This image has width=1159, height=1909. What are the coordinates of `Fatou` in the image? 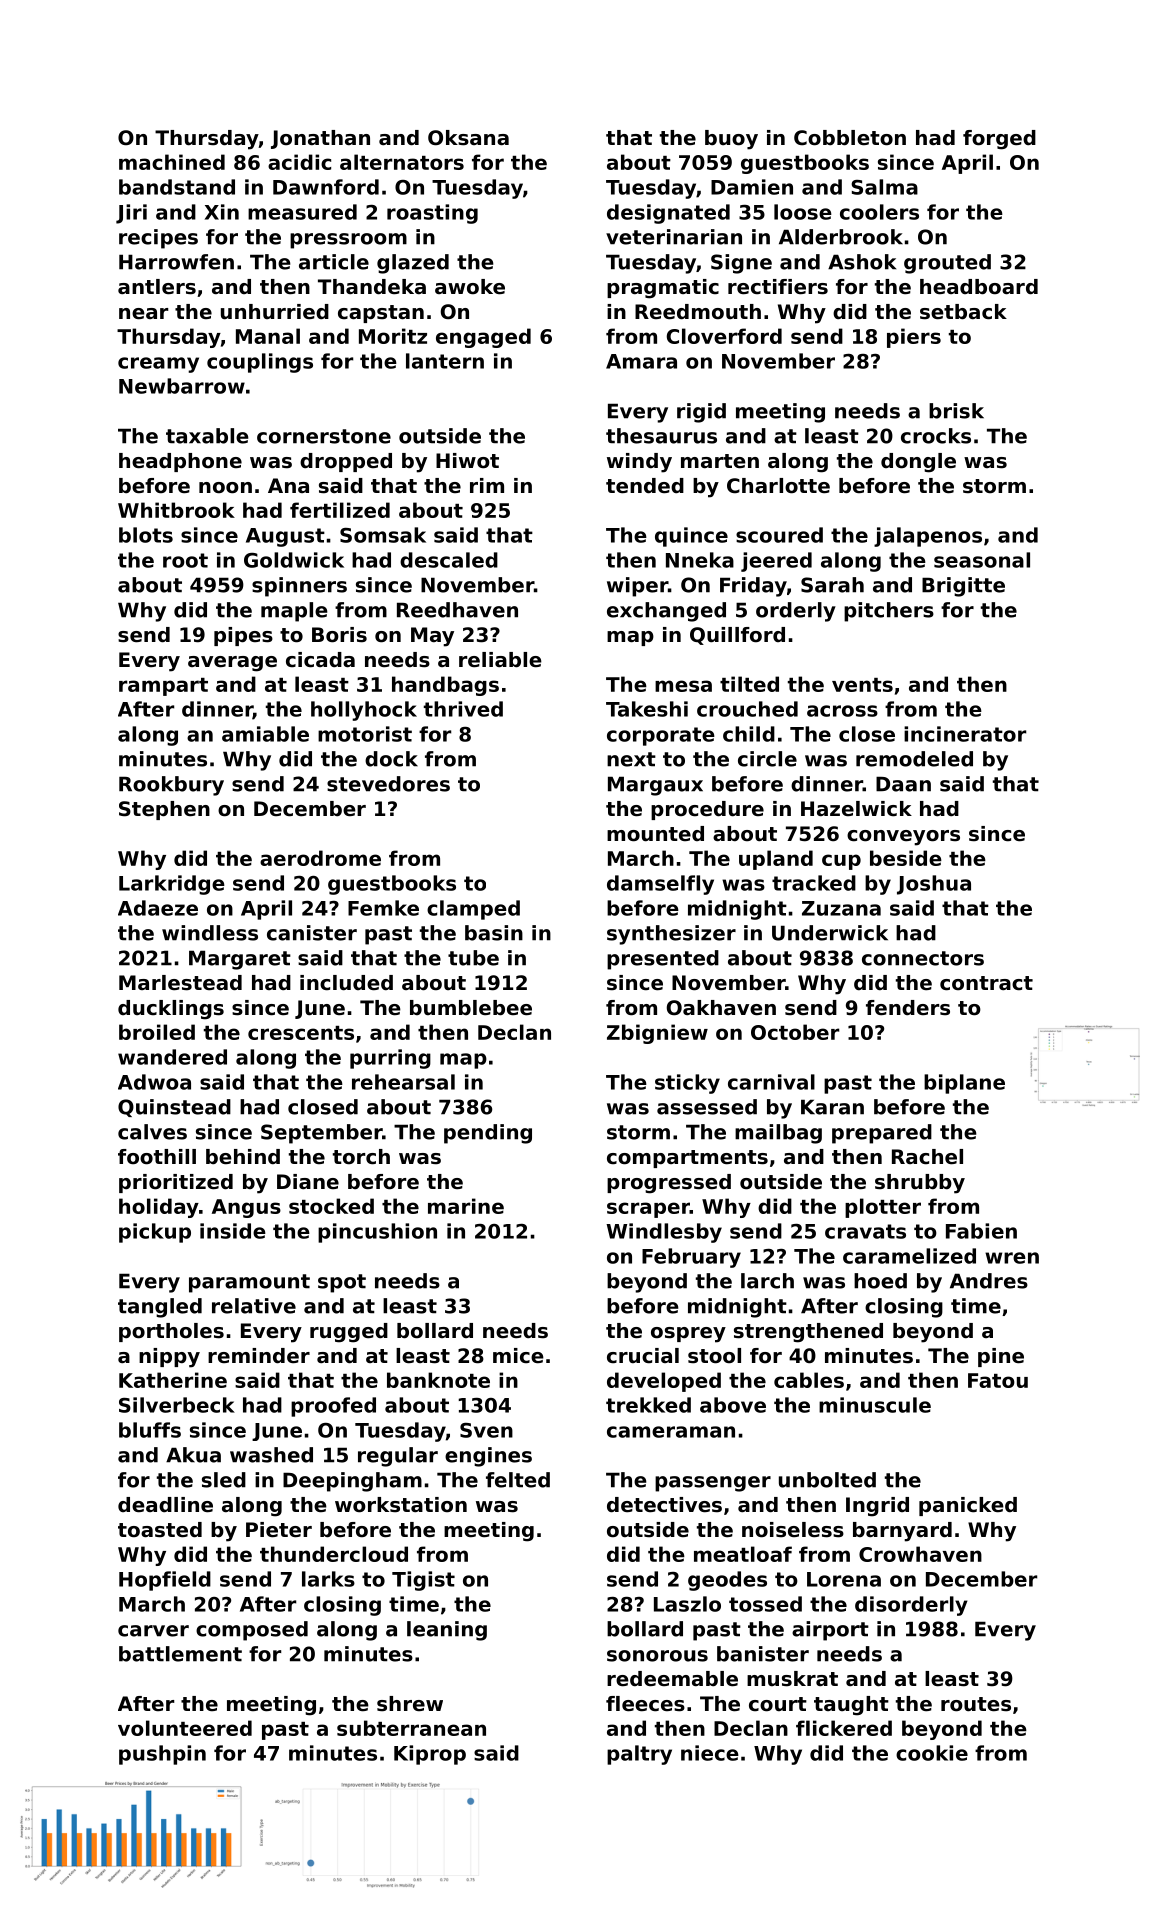 It's located at (998, 1380).
